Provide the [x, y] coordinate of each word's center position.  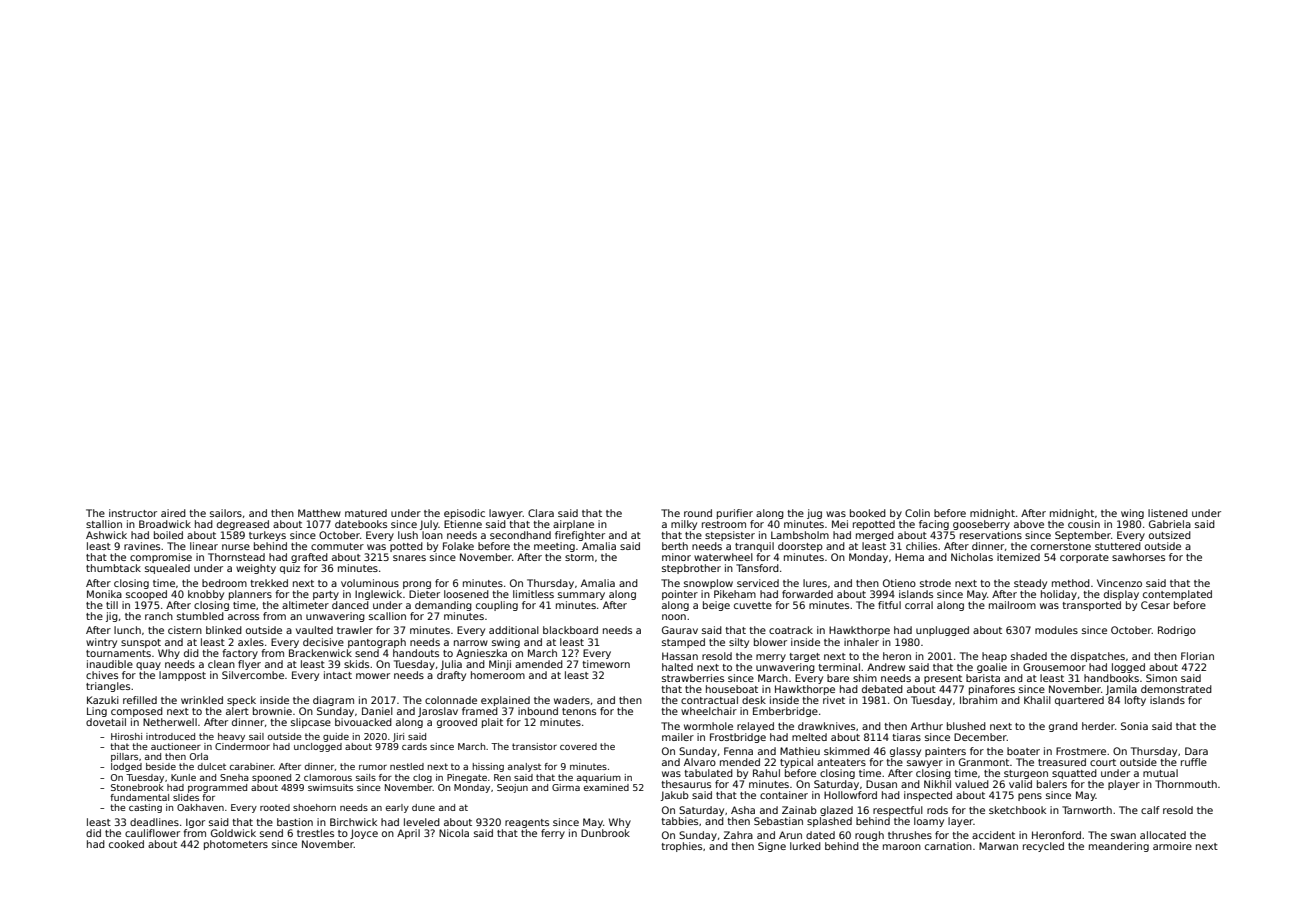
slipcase [311, 723]
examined [606, 787]
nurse [236, 547]
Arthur [927, 726]
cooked [126, 844]
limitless [533, 594]
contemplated [1177, 595]
